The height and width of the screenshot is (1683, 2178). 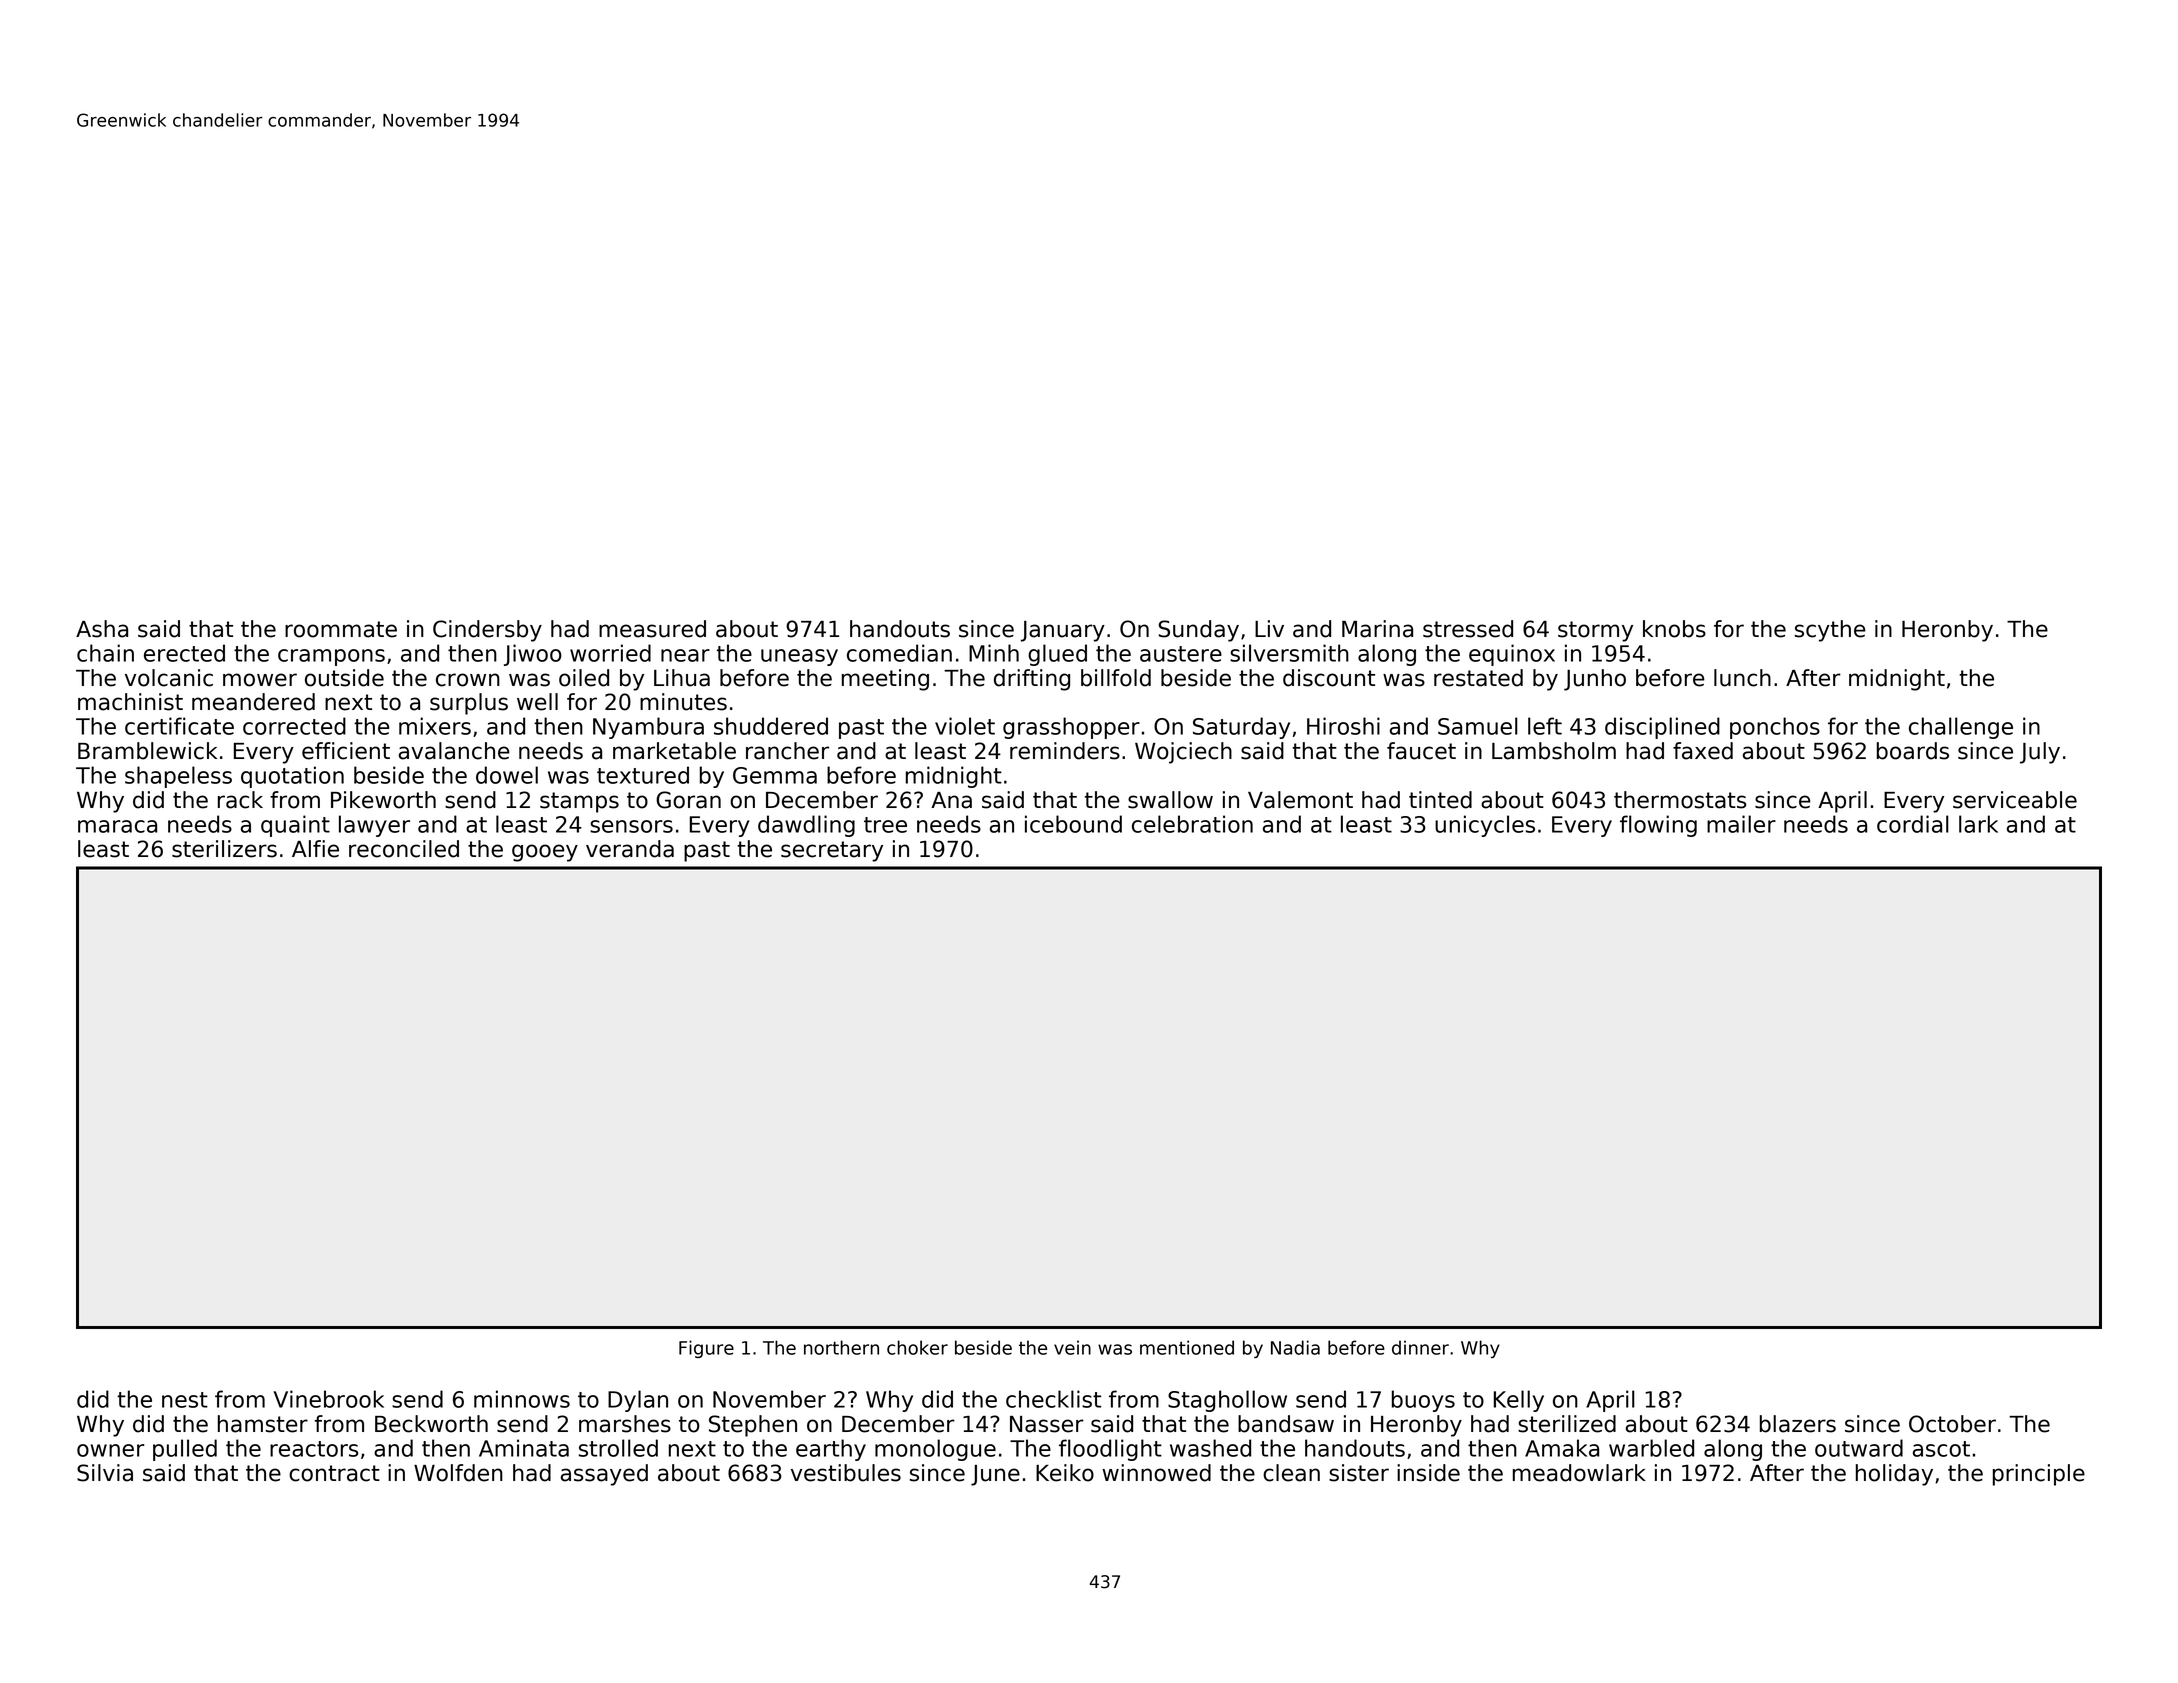 What do you see at coordinates (545, 853) in the screenshot?
I see `gooey` at bounding box center [545, 853].
